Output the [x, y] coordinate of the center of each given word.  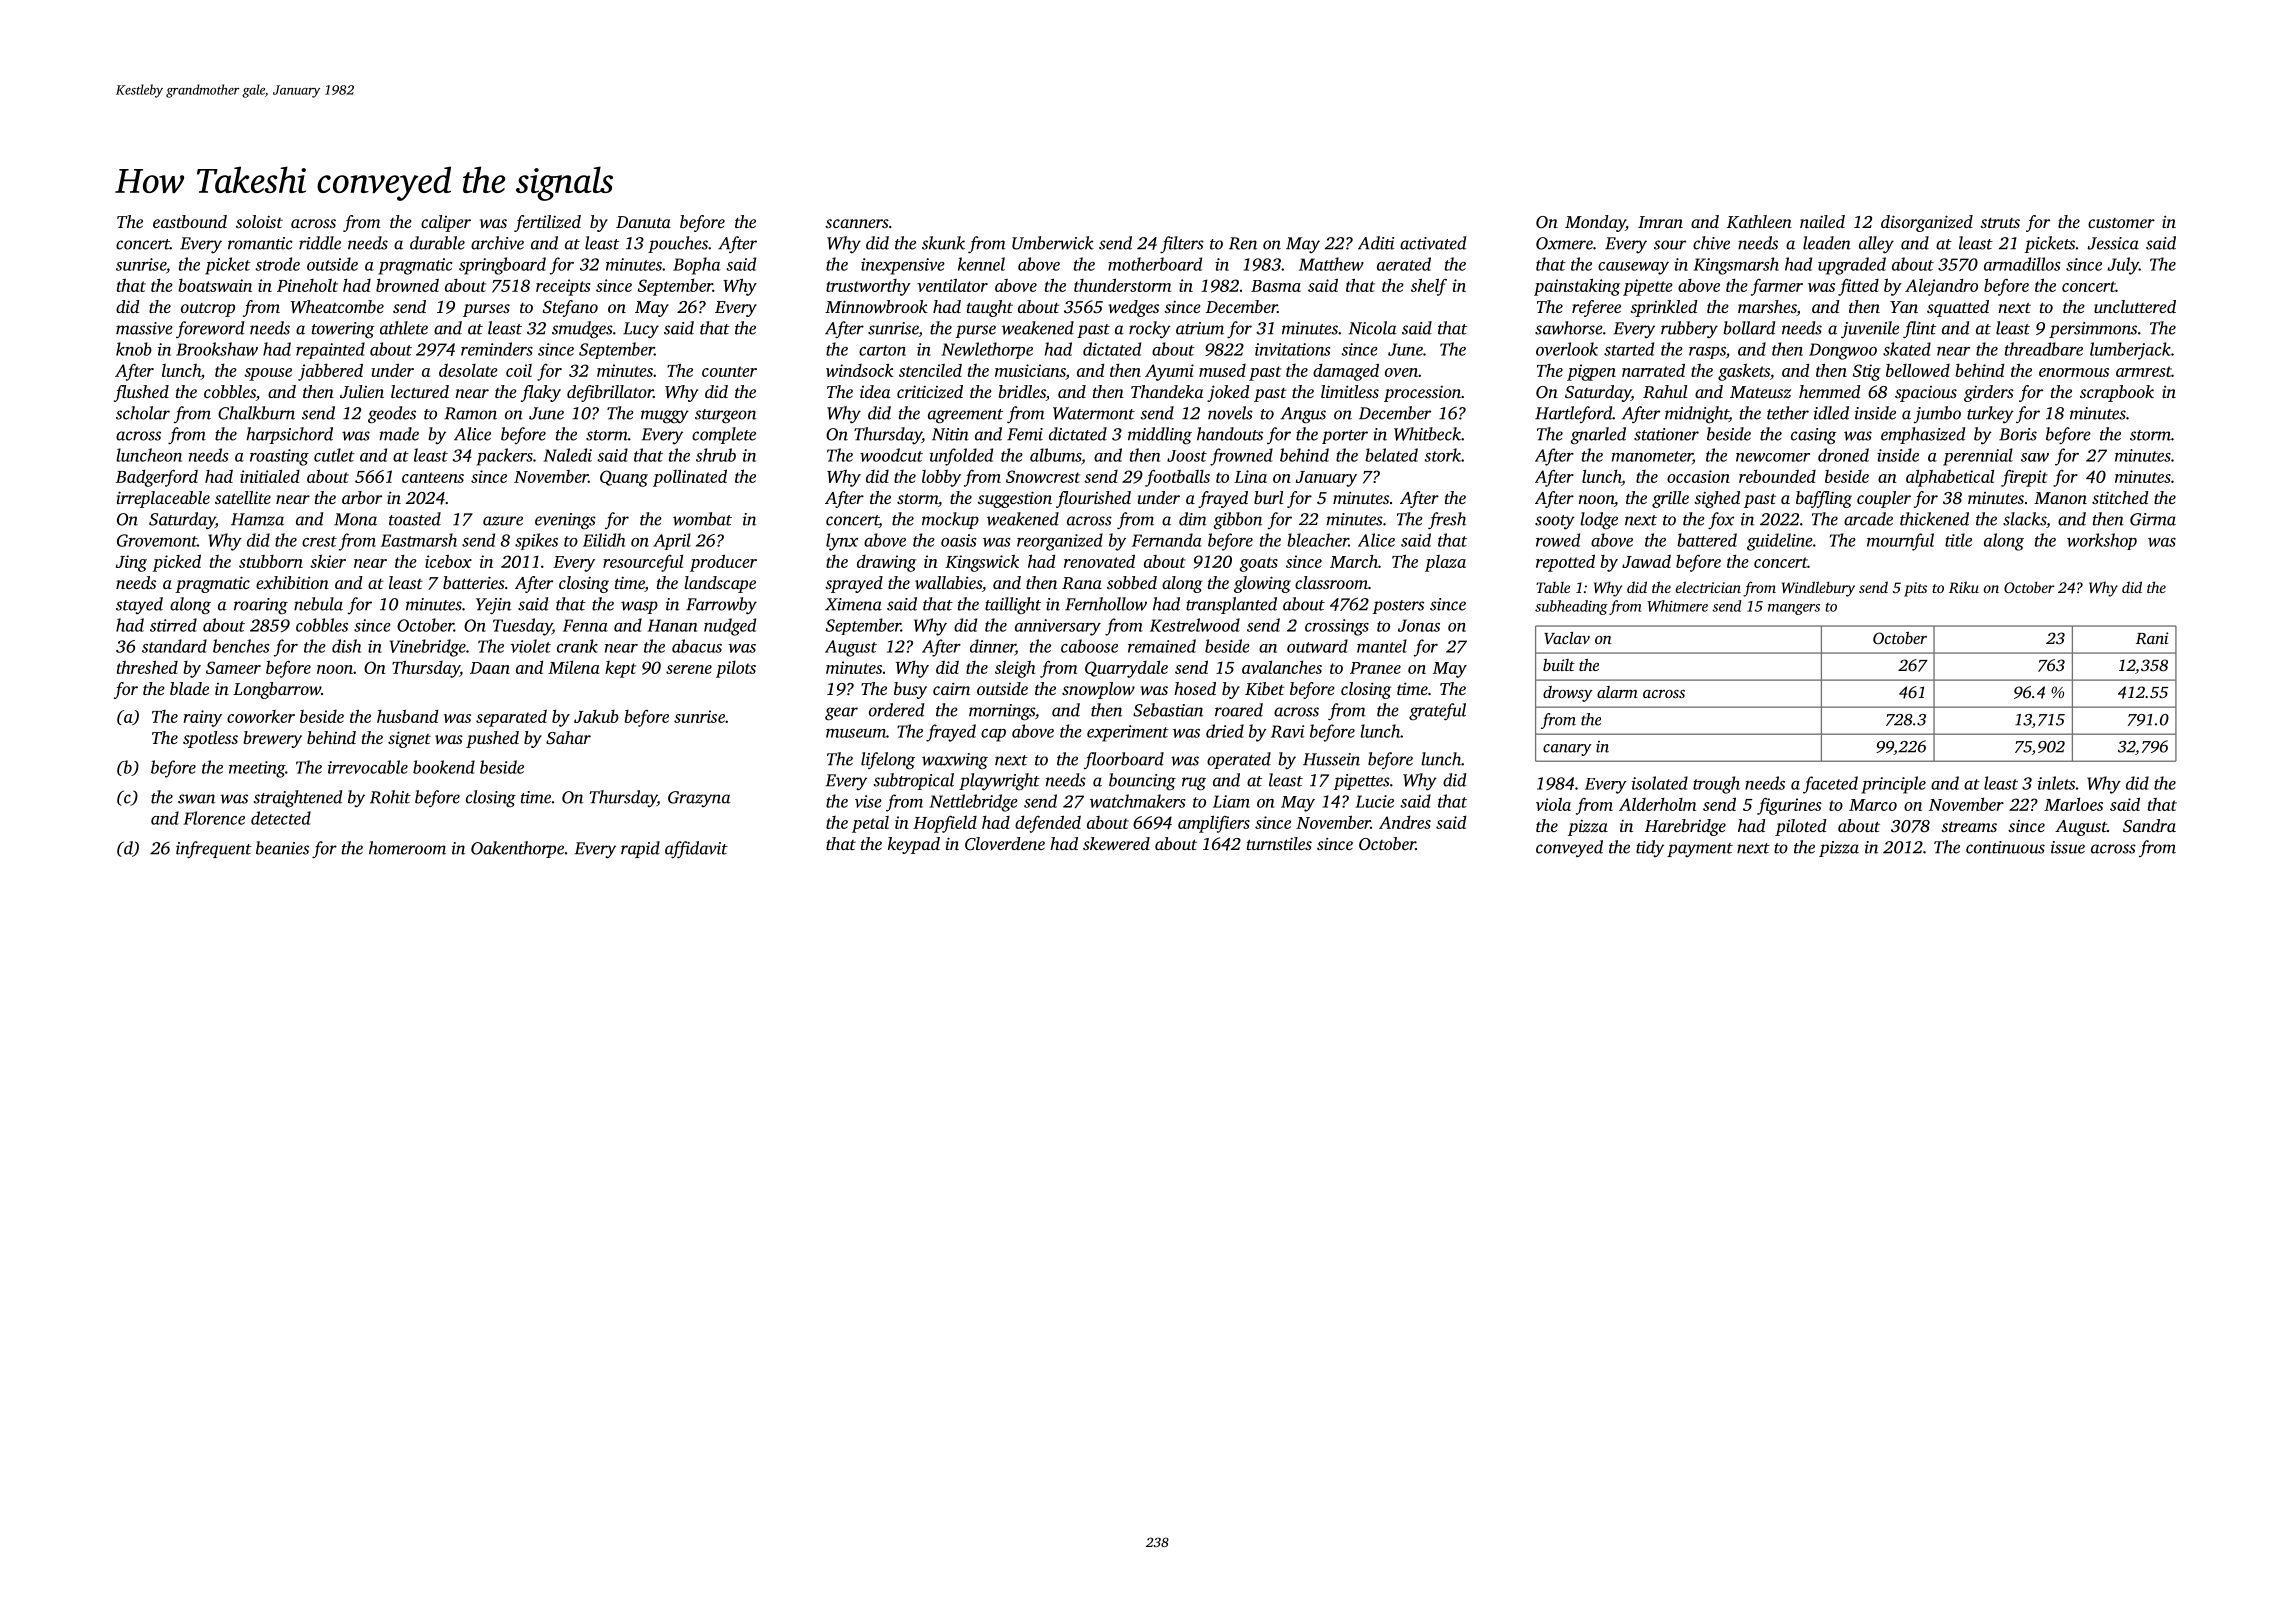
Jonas [1419, 625]
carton [882, 350]
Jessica [2113, 243]
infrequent [214, 849]
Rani [2152, 638]
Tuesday [522, 627]
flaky [541, 393]
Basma [1276, 286]
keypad [914, 845]
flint [1919, 329]
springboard [502, 266]
